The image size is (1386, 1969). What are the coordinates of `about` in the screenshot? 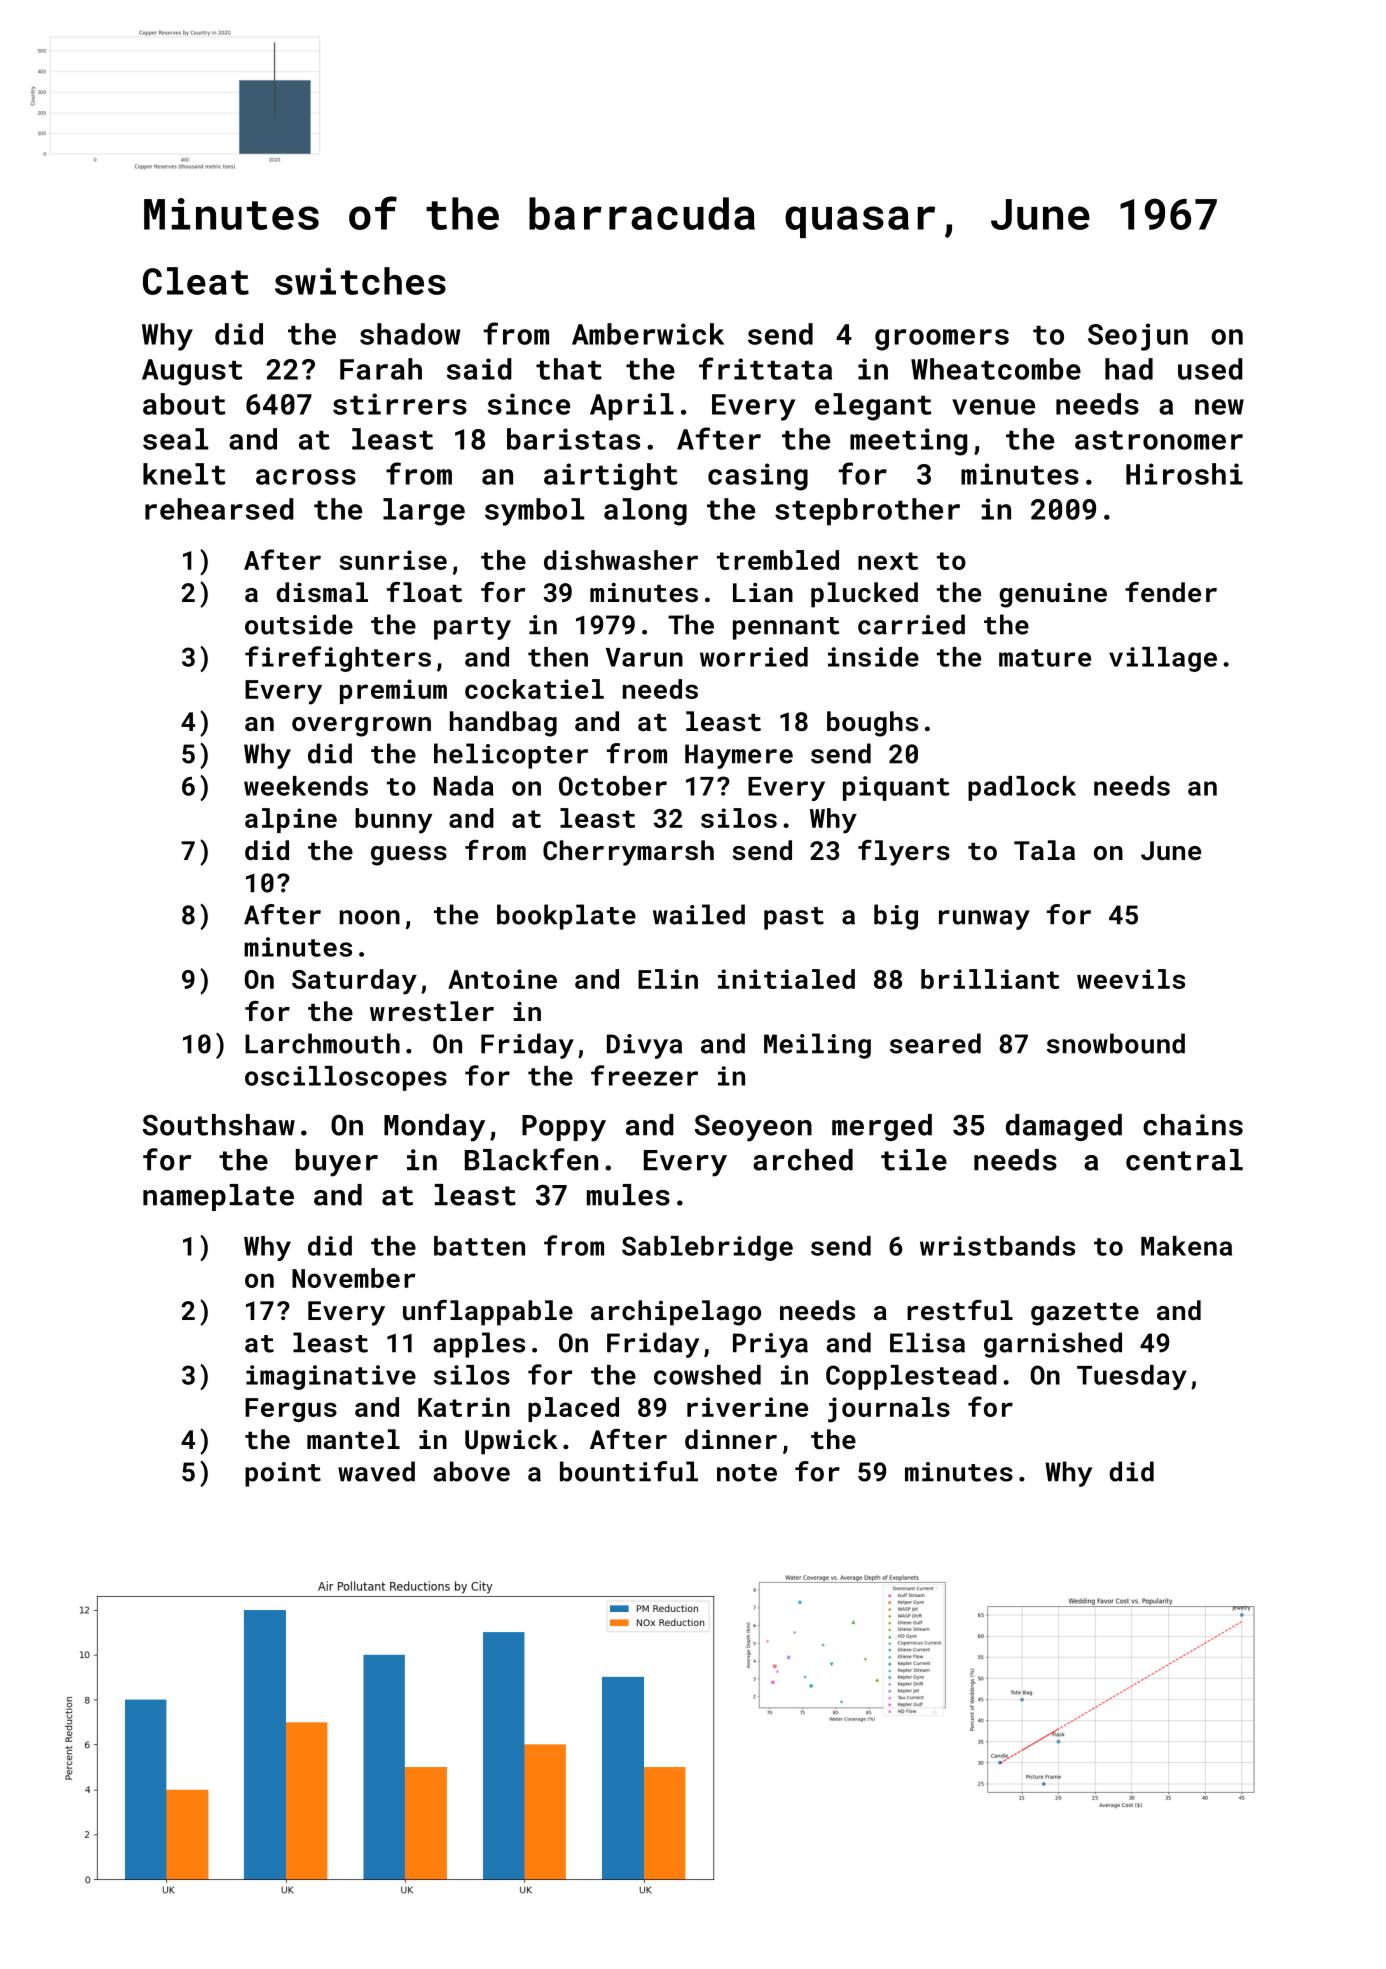 It's located at (184, 404).
